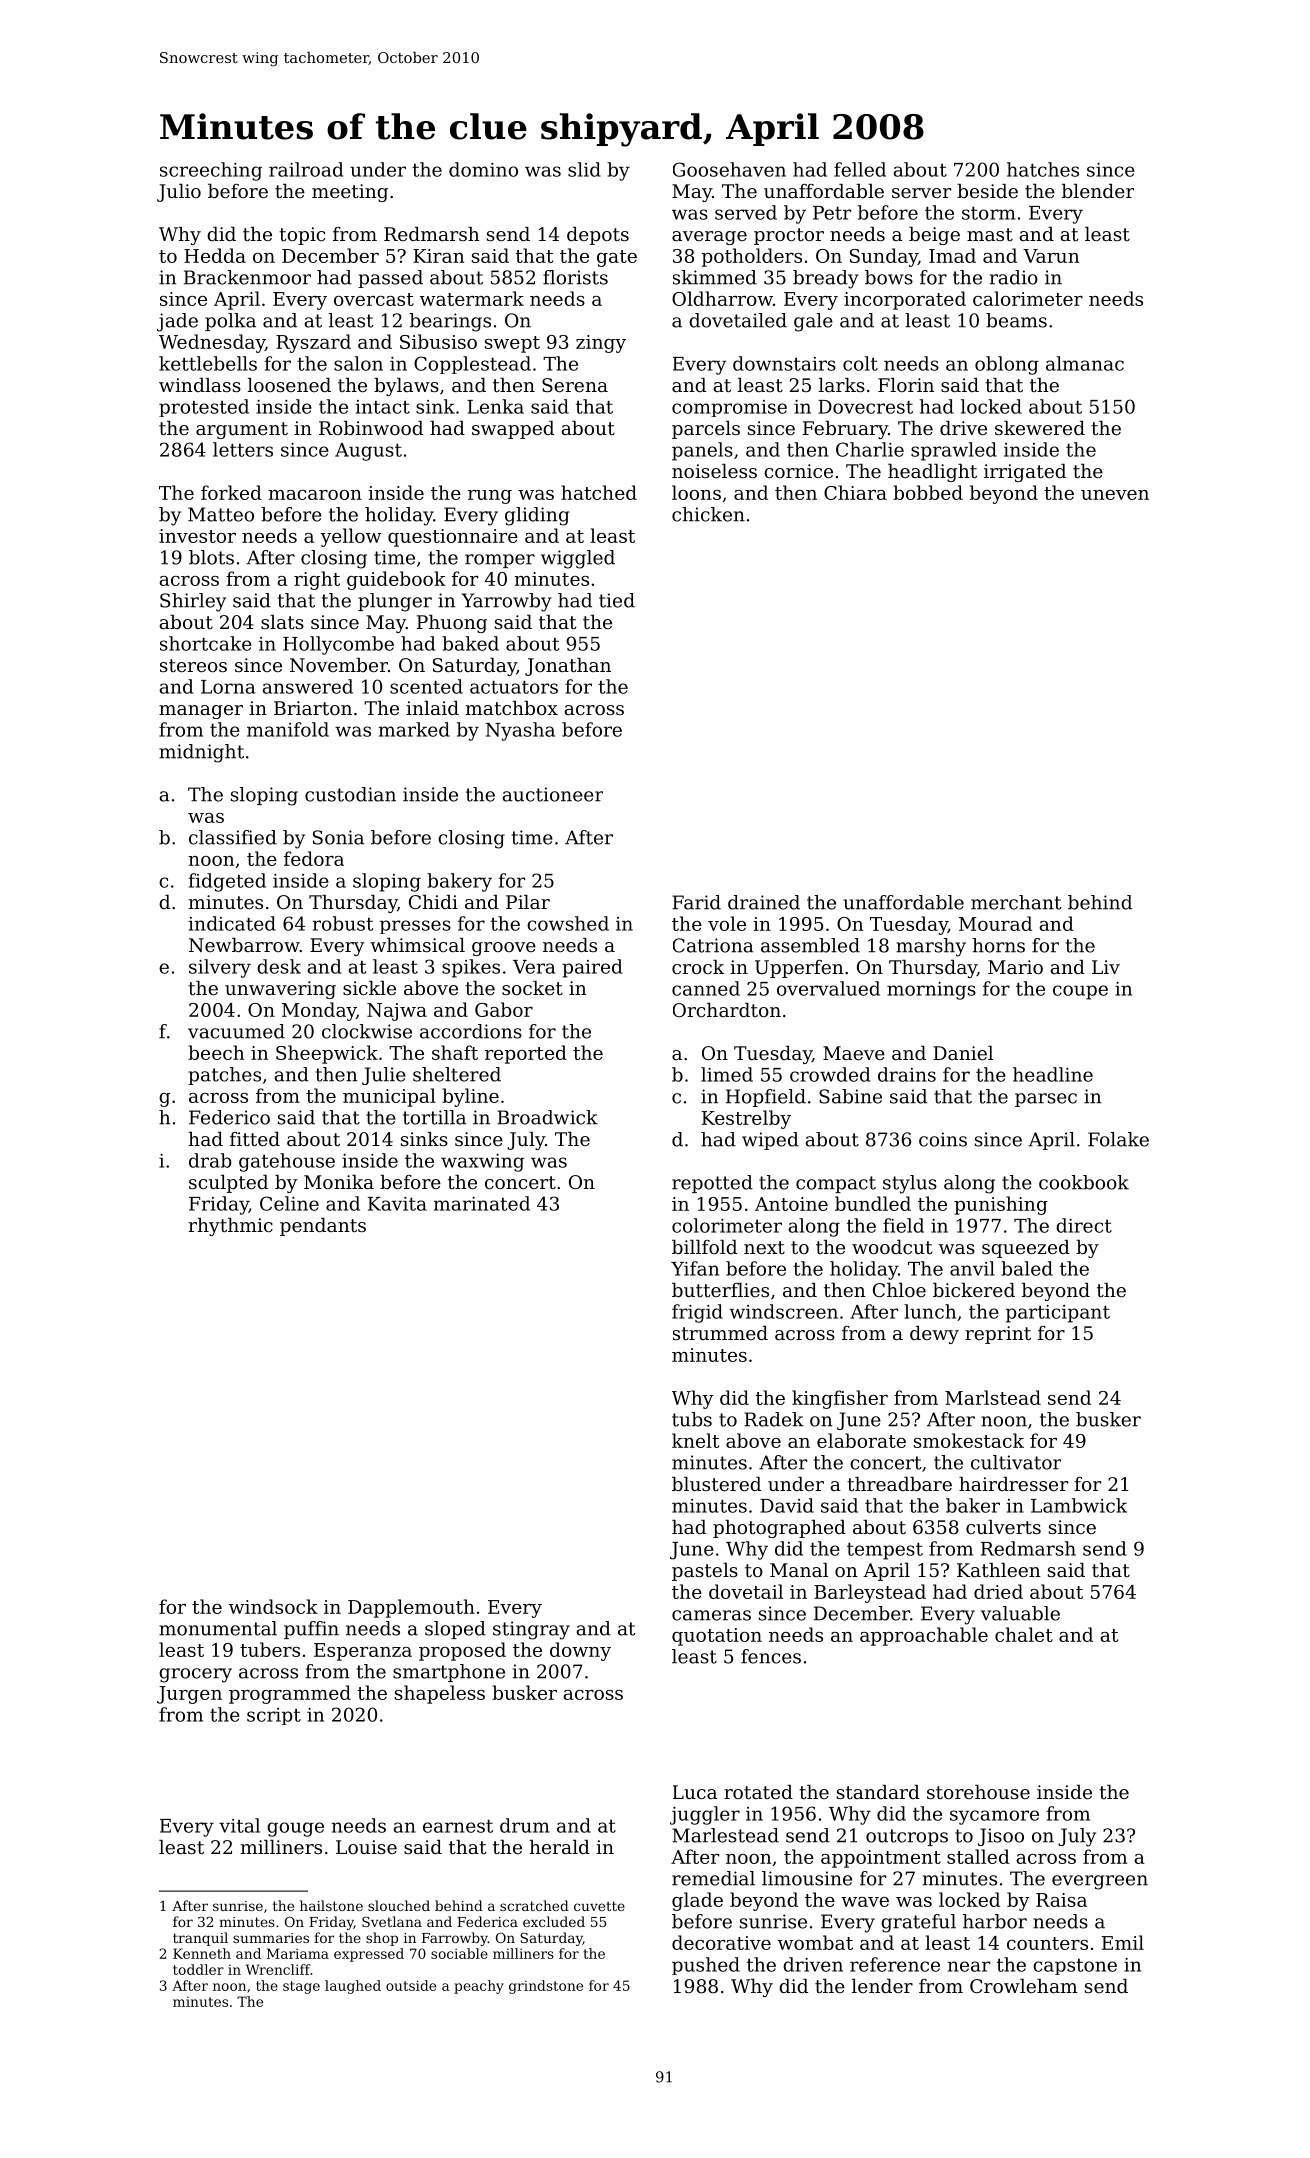 This screenshot has height=2158, width=1310. I want to click on felled, so click(860, 169).
